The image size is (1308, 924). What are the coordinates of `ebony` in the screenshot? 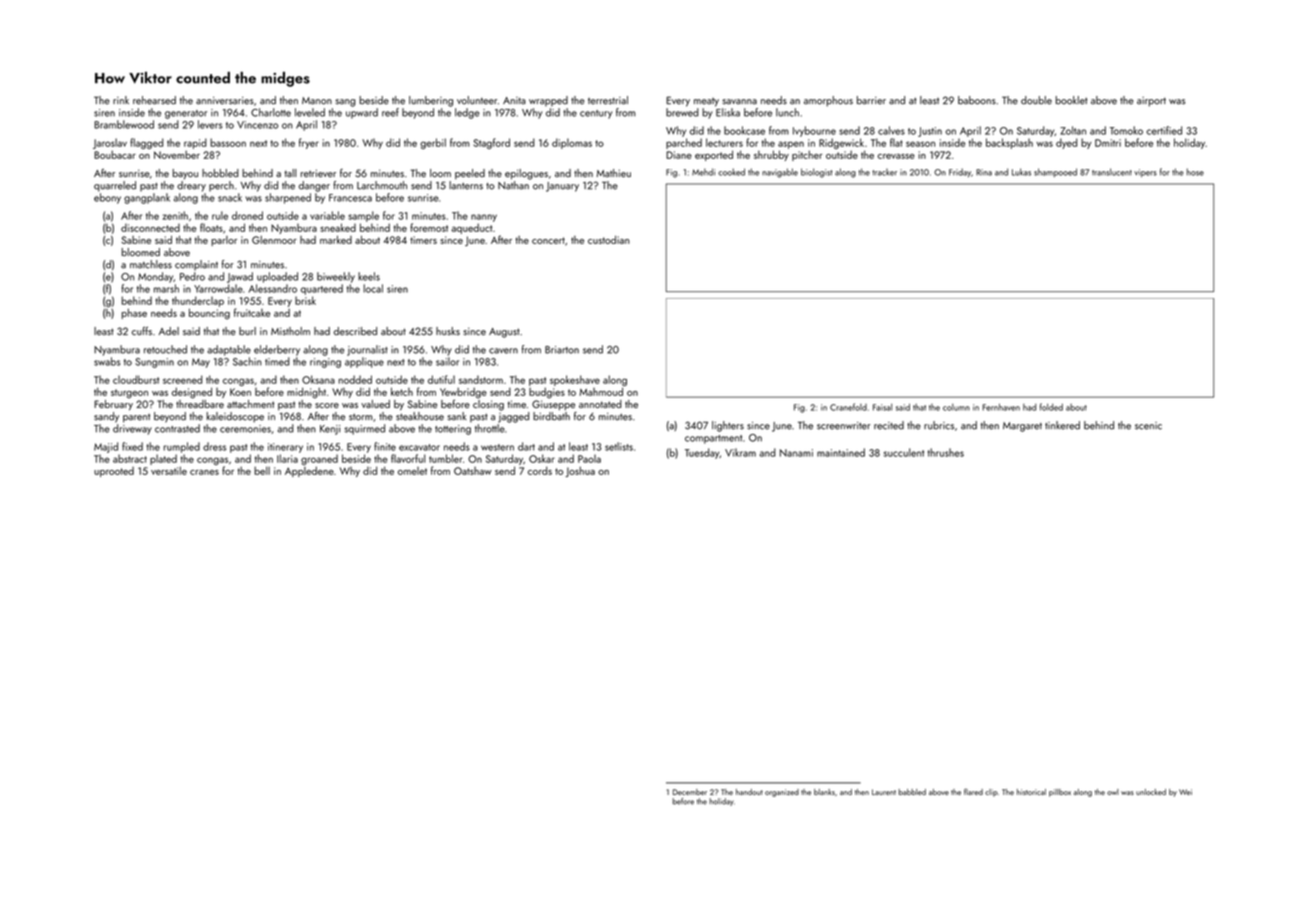 It's located at (107, 198).
